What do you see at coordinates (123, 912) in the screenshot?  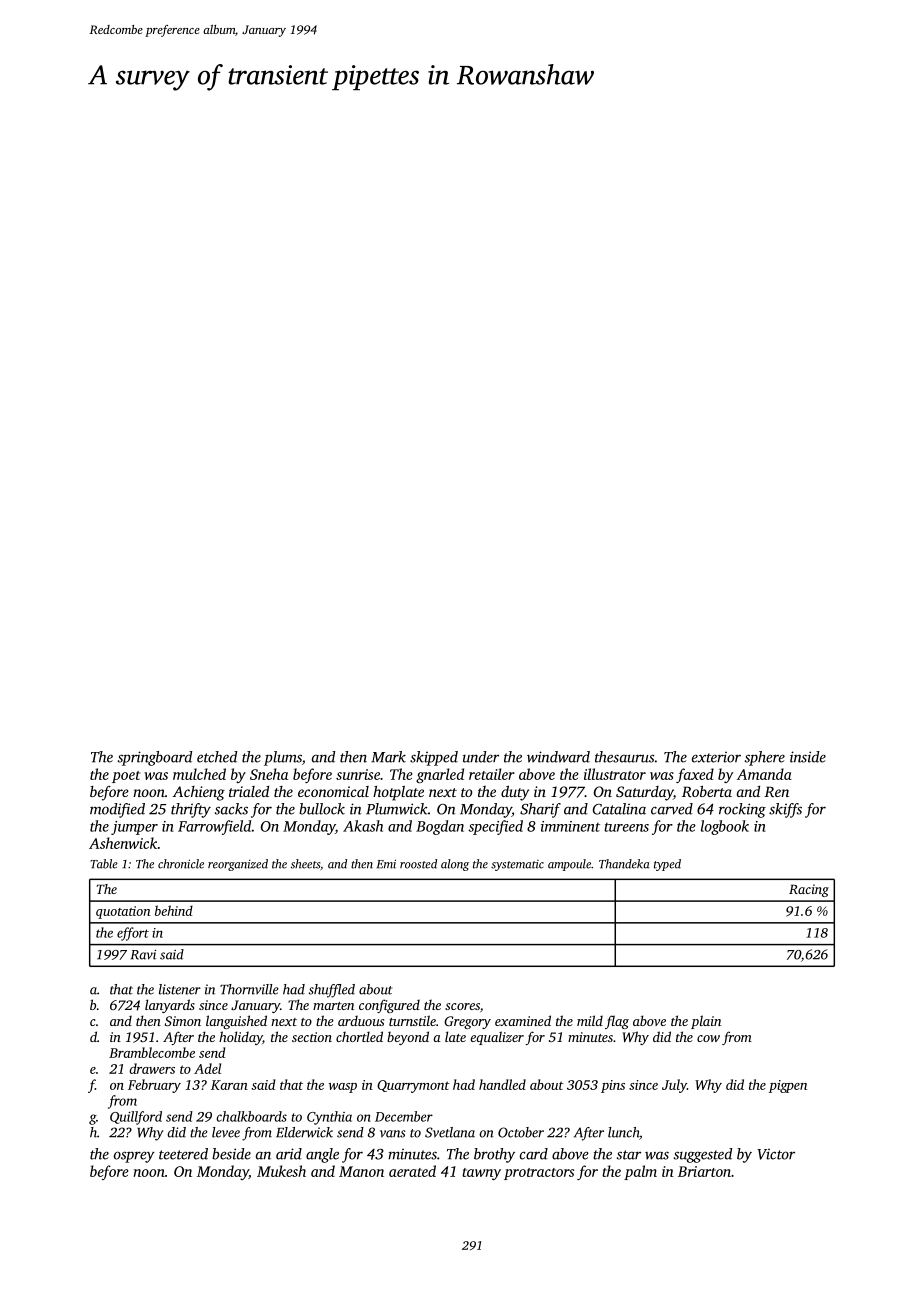 I see `quotation` at bounding box center [123, 912].
